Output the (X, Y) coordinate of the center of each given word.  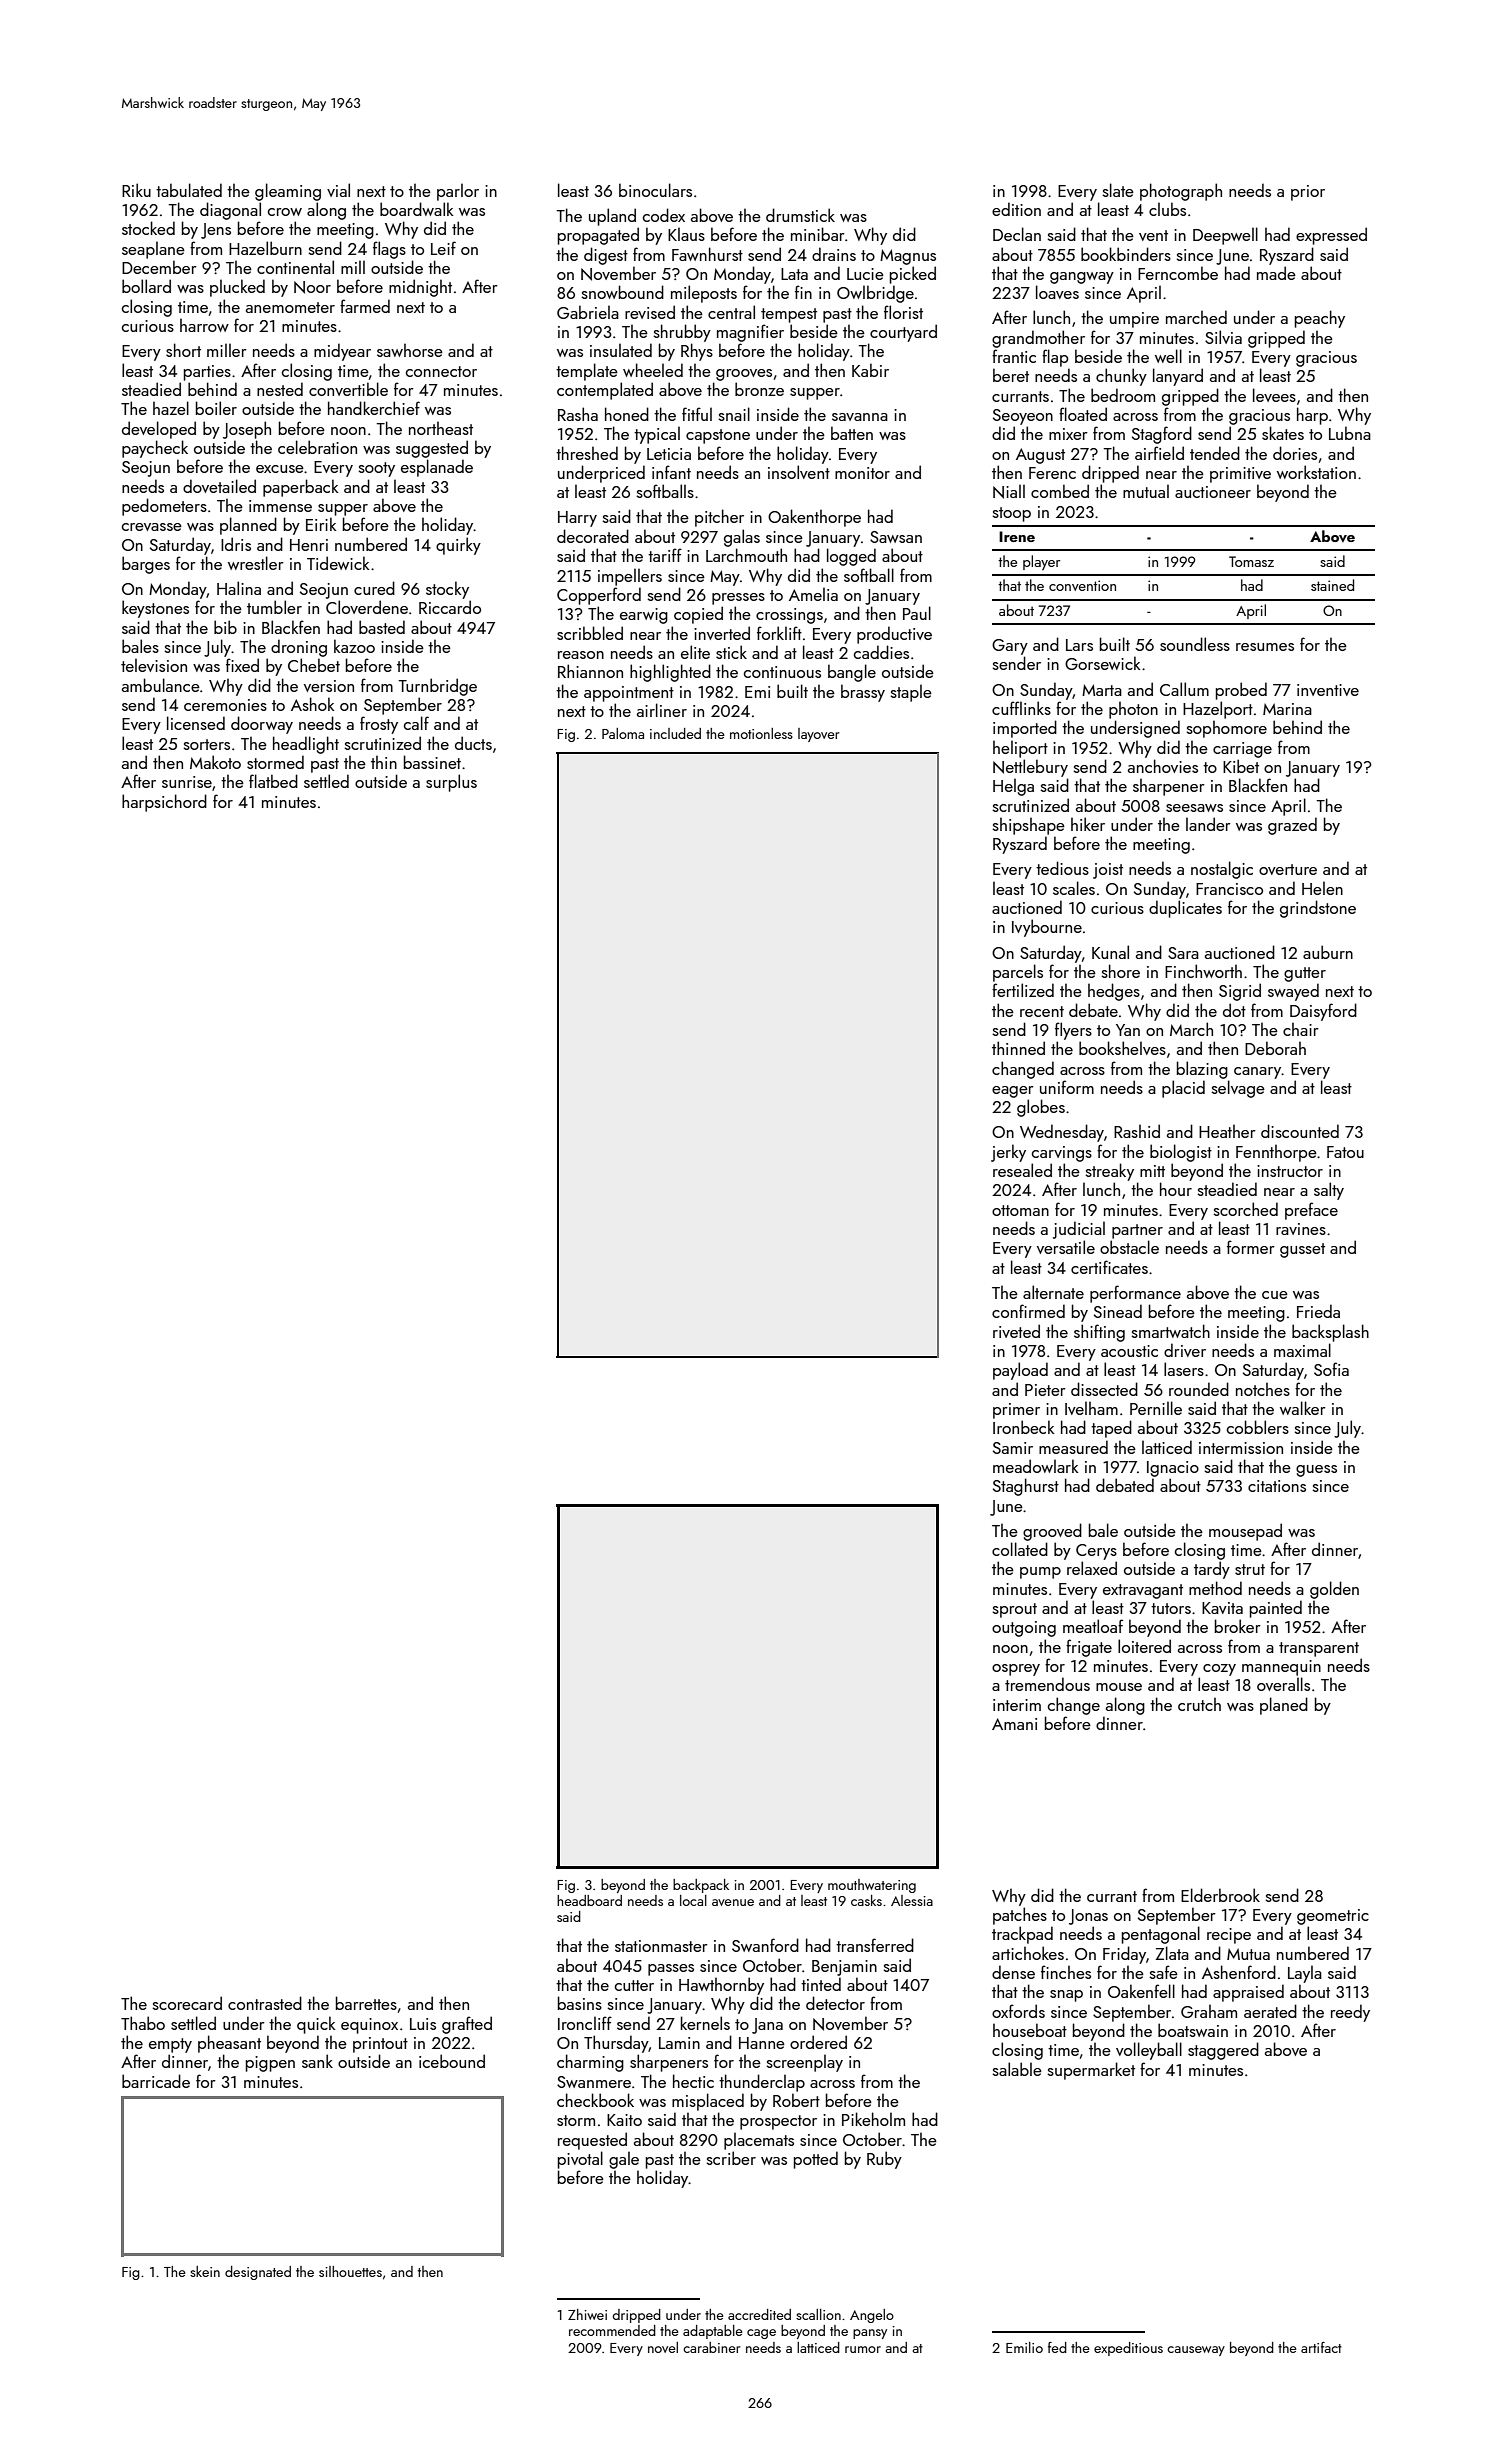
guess (1316, 1471)
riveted (1016, 1331)
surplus (451, 783)
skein (205, 2271)
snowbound (622, 292)
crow (285, 212)
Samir (1013, 1448)
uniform (1067, 1087)
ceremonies (225, 705)
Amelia (813, 594)
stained (1332, 585)
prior (1308, 193)
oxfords (1018, 2011)
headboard (589, 1900)
